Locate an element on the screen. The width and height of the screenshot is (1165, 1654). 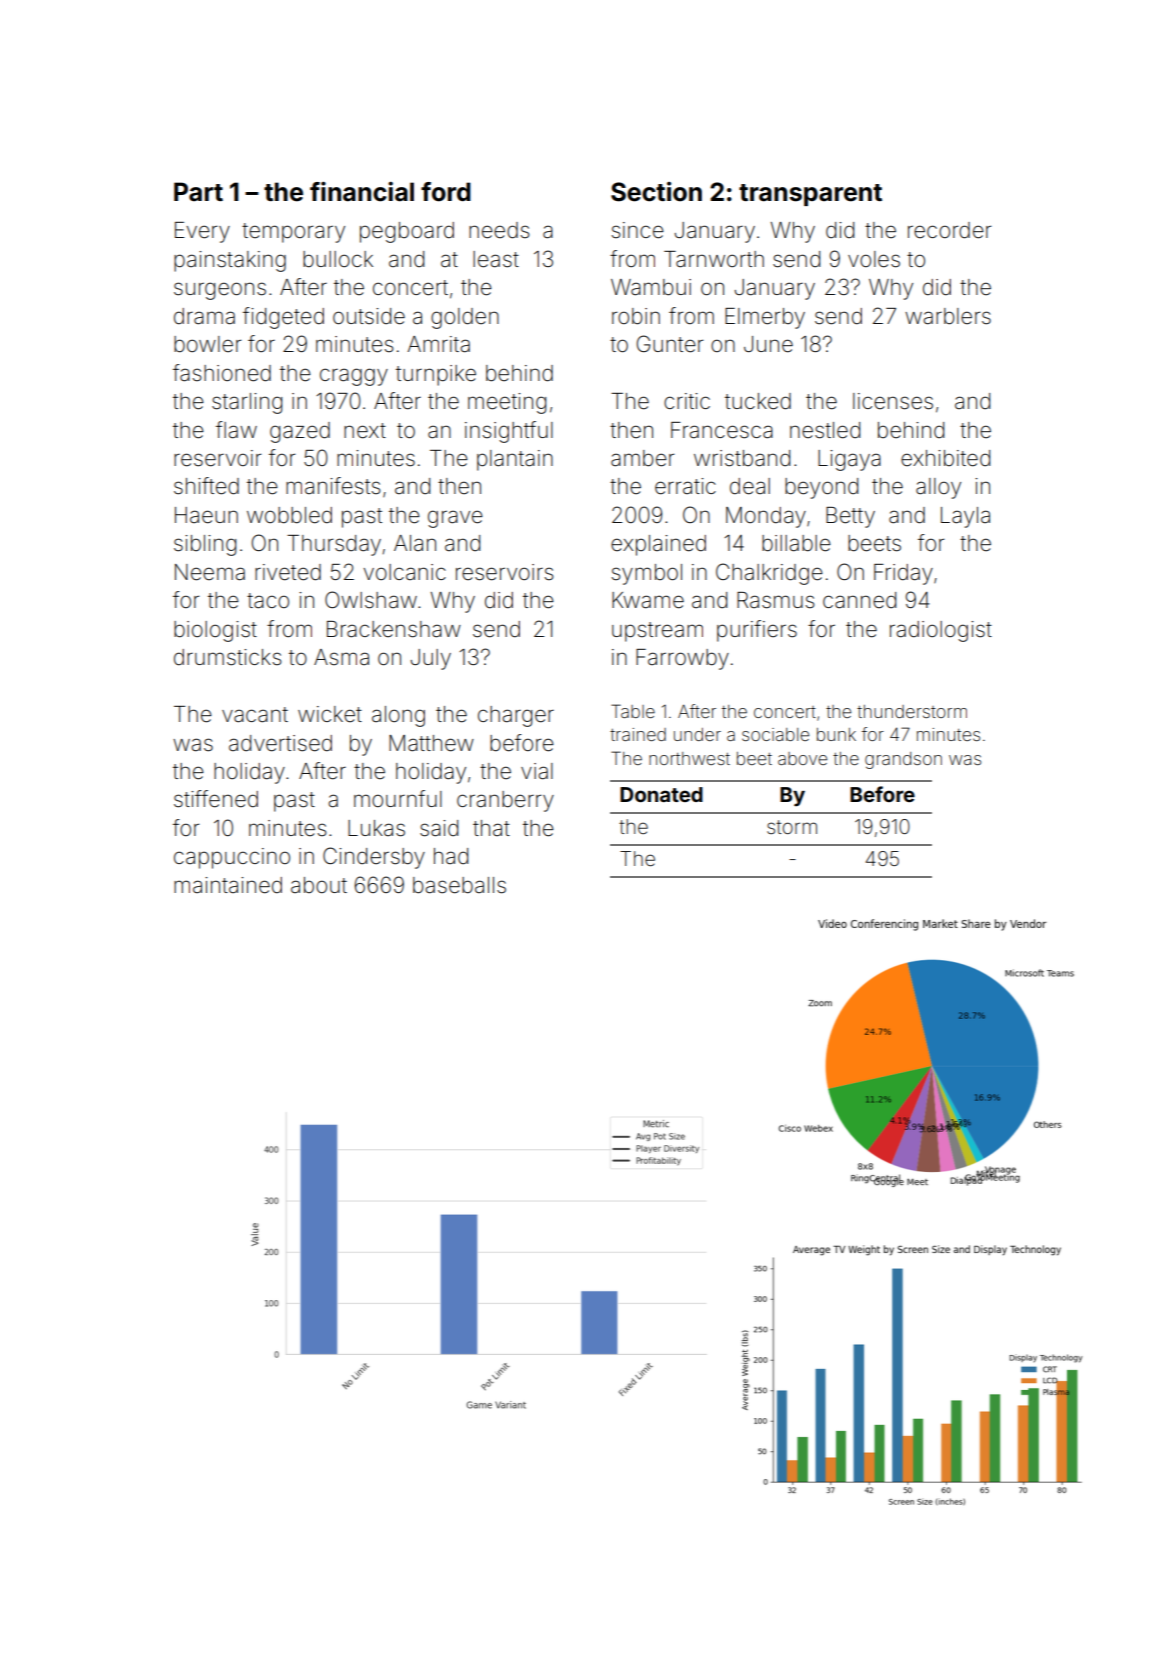
ford is located at coordinates (446, 192).
